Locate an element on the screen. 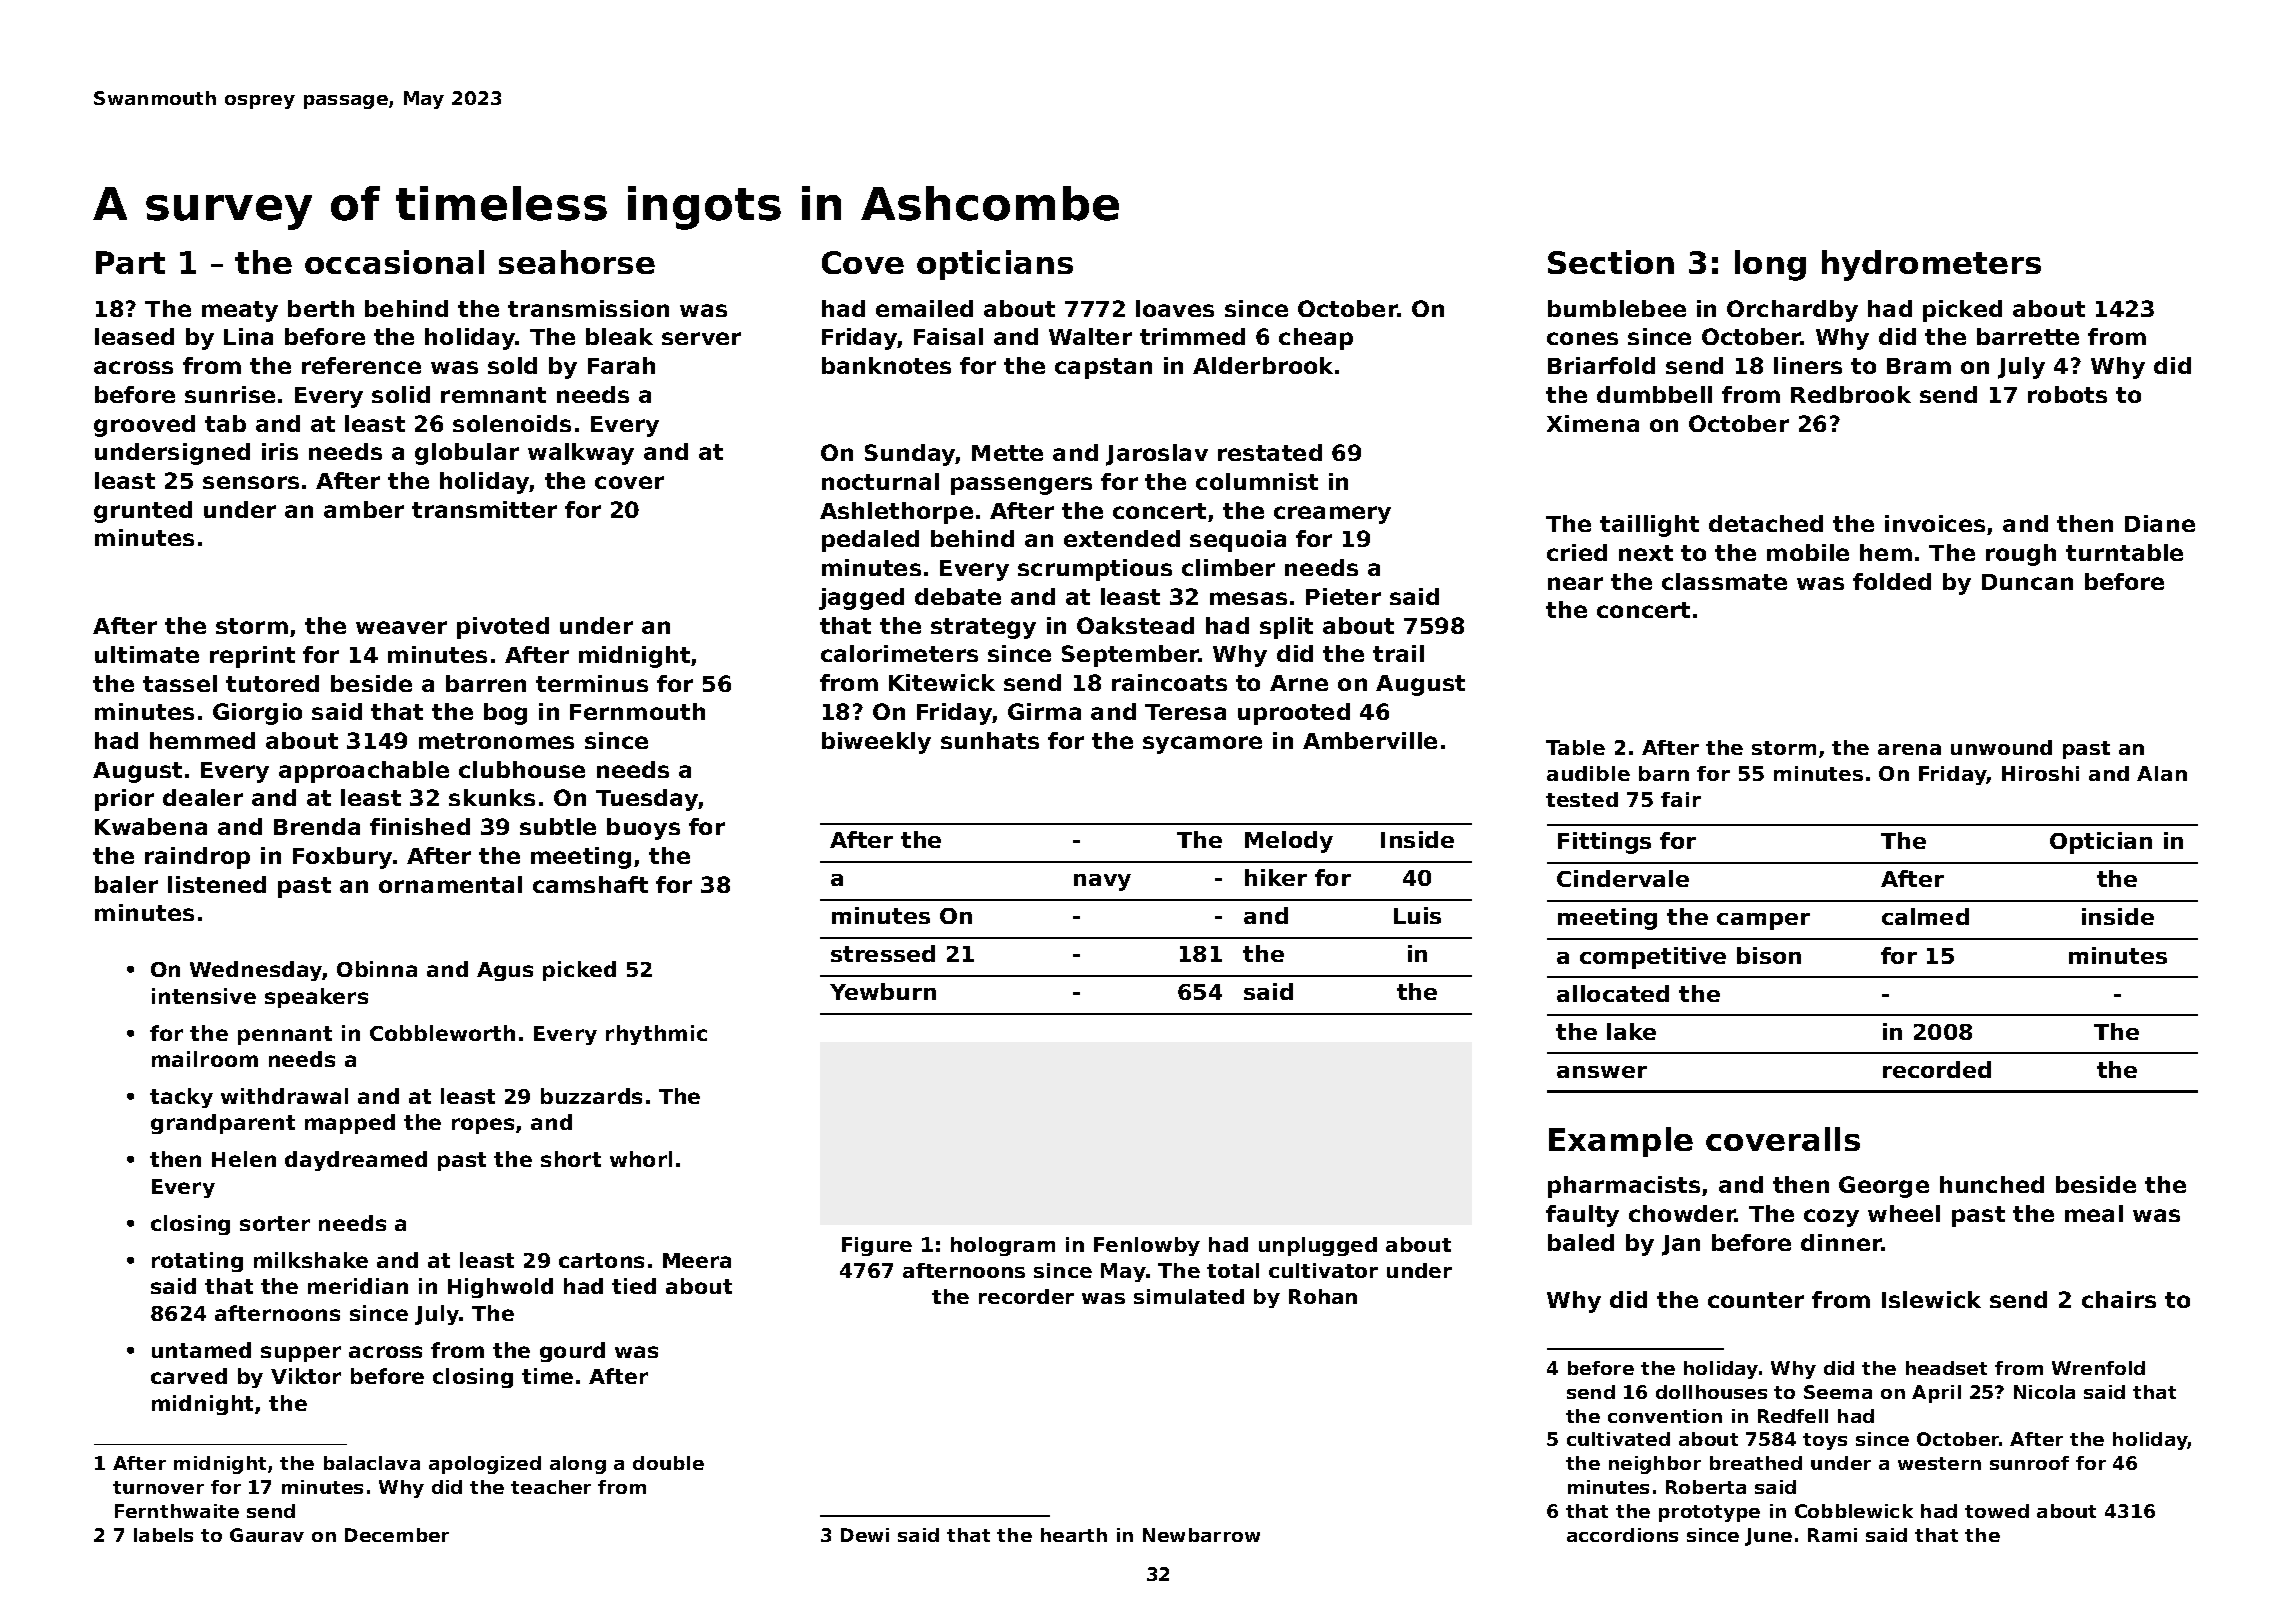 The image size is (2292, 1620). Tuesday is located at coordinates (647, 800).
